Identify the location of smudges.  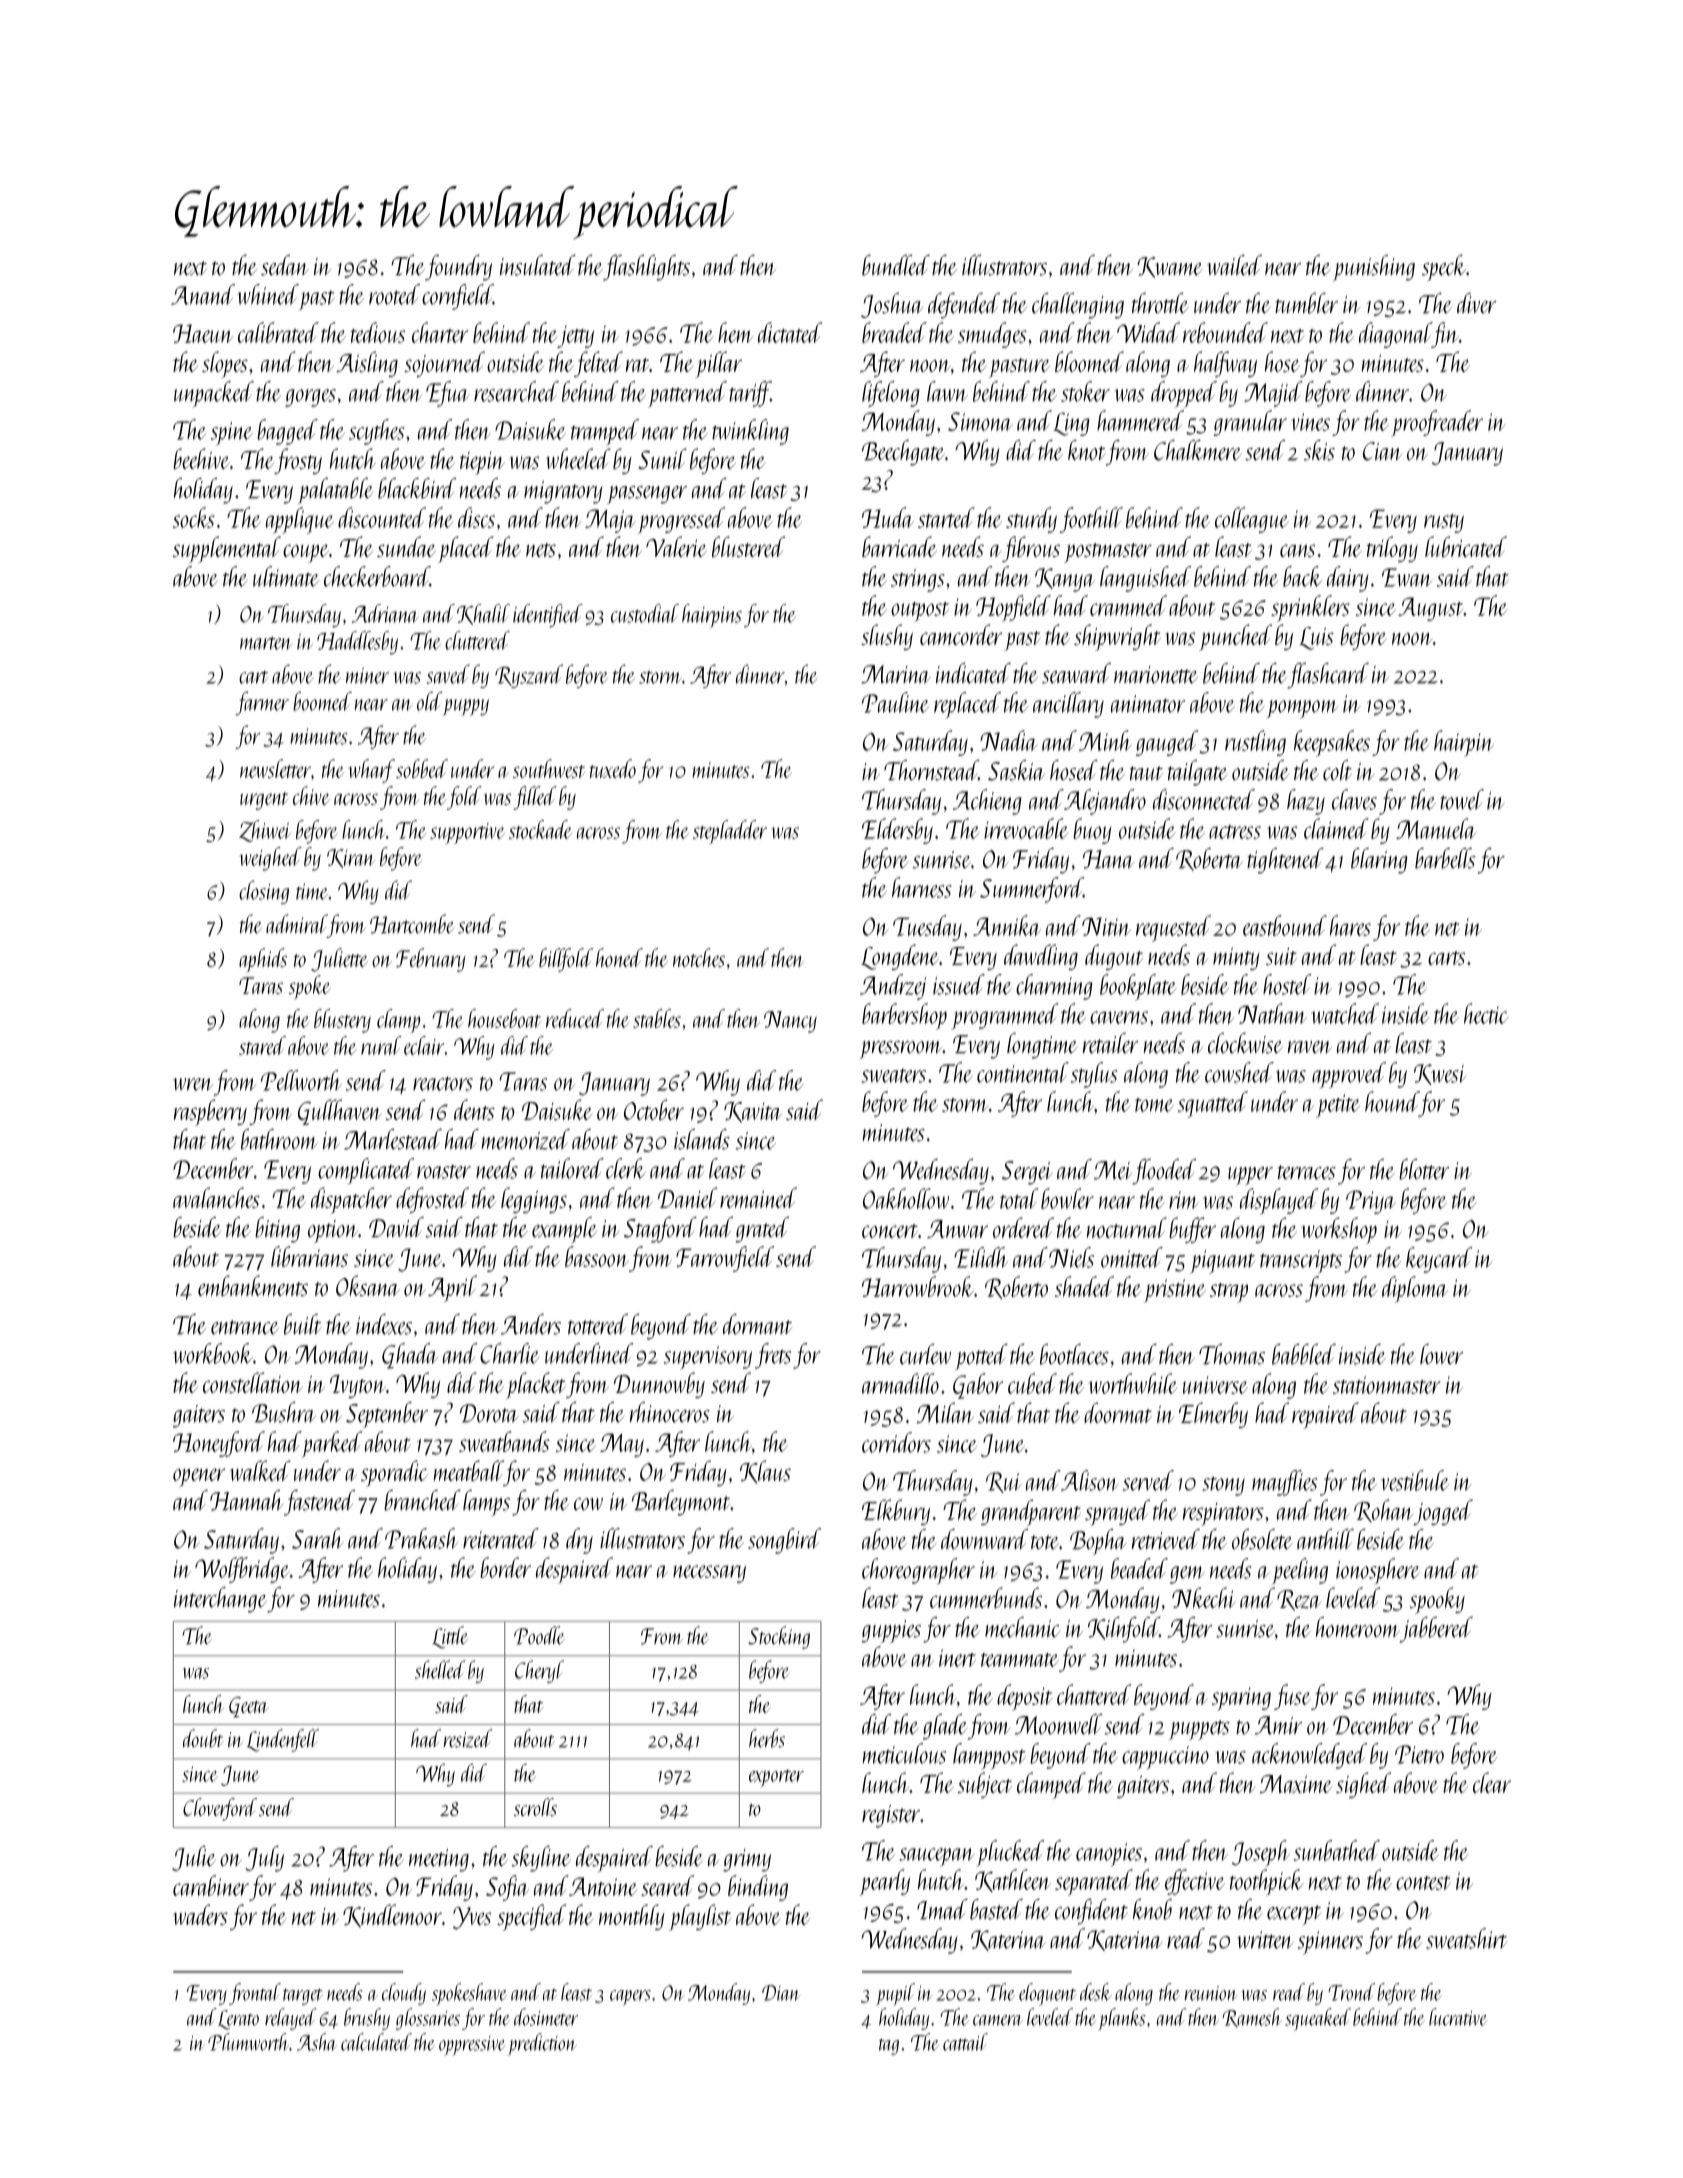
(992, 335).
